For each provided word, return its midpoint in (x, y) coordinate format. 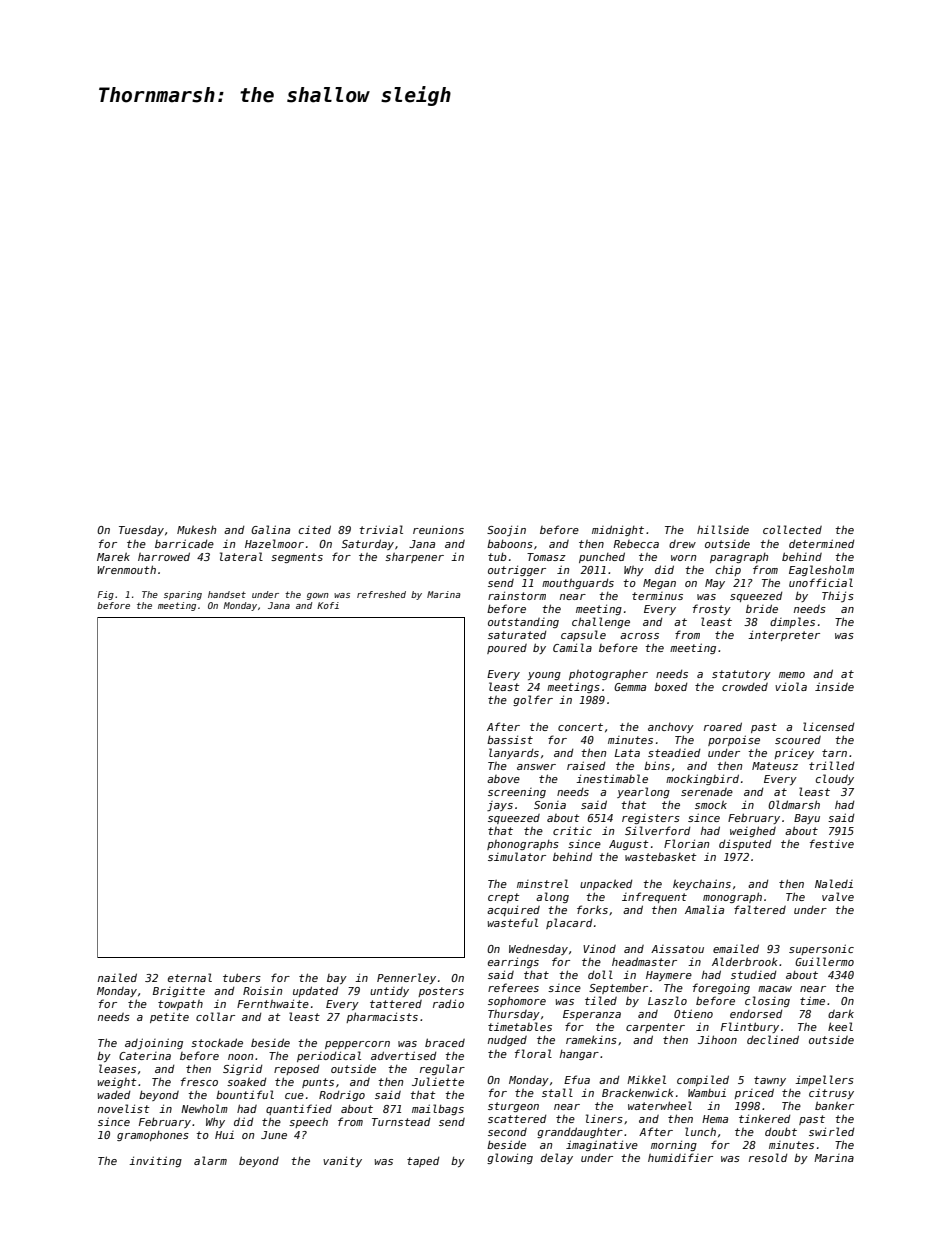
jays (500, 806)
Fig (105, 595)
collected (792, 529)
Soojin (506, 530)
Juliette (438, 1081)
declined (773, 1039)
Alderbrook (745, 961)
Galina (270, 529)
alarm (210, 1160)
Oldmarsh (794, 804)
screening (517, 793)
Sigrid (243, 1069)
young (544, 676)
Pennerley (406, 978)
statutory (741, 675)
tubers (242, 977)
